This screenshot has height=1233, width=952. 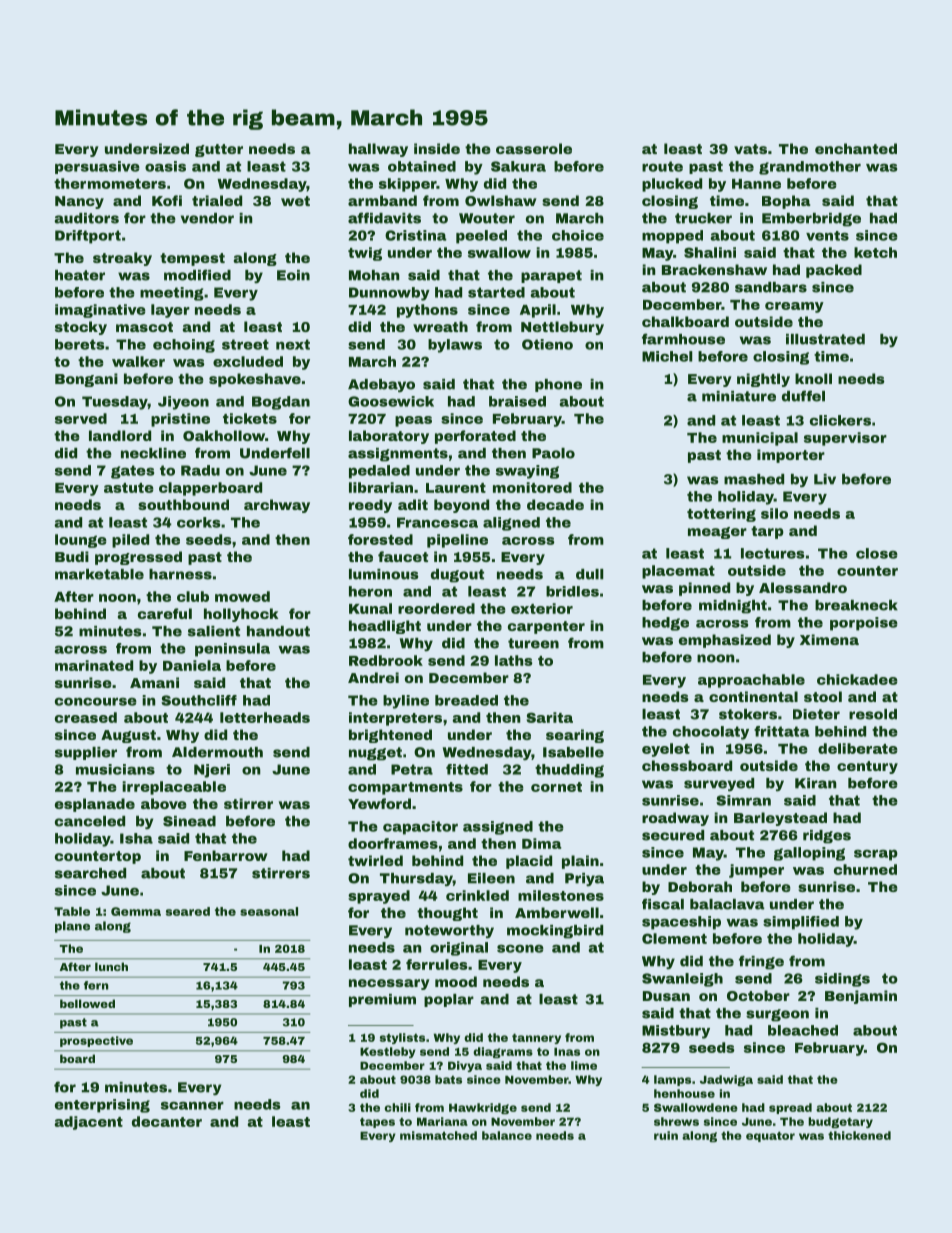 What do you see at coordinates (550, 717) in the screenshot?
I see `Sarita` at bounding box center [550, 717].
